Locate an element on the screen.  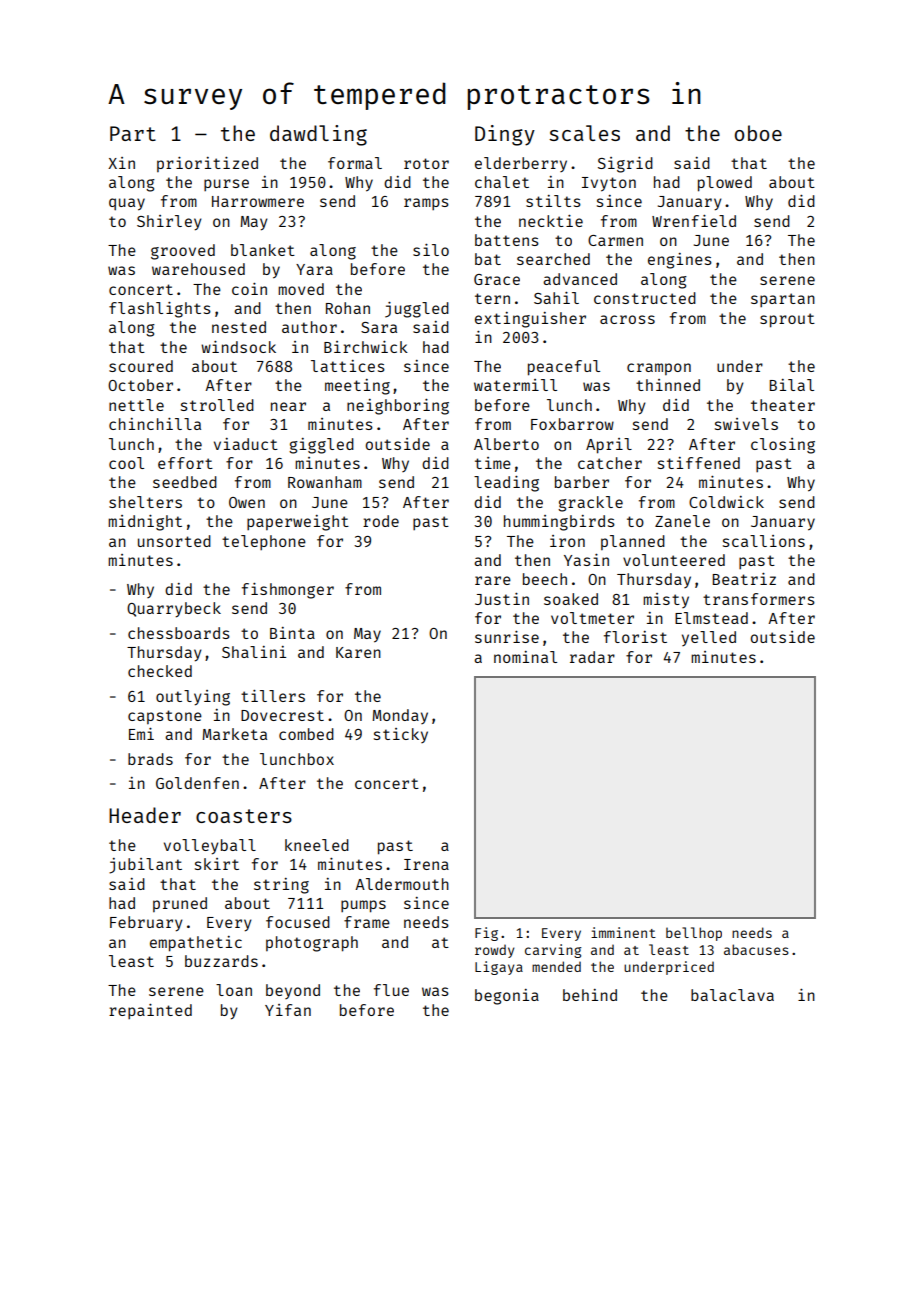
closing is located at coordinates (783, 446).
